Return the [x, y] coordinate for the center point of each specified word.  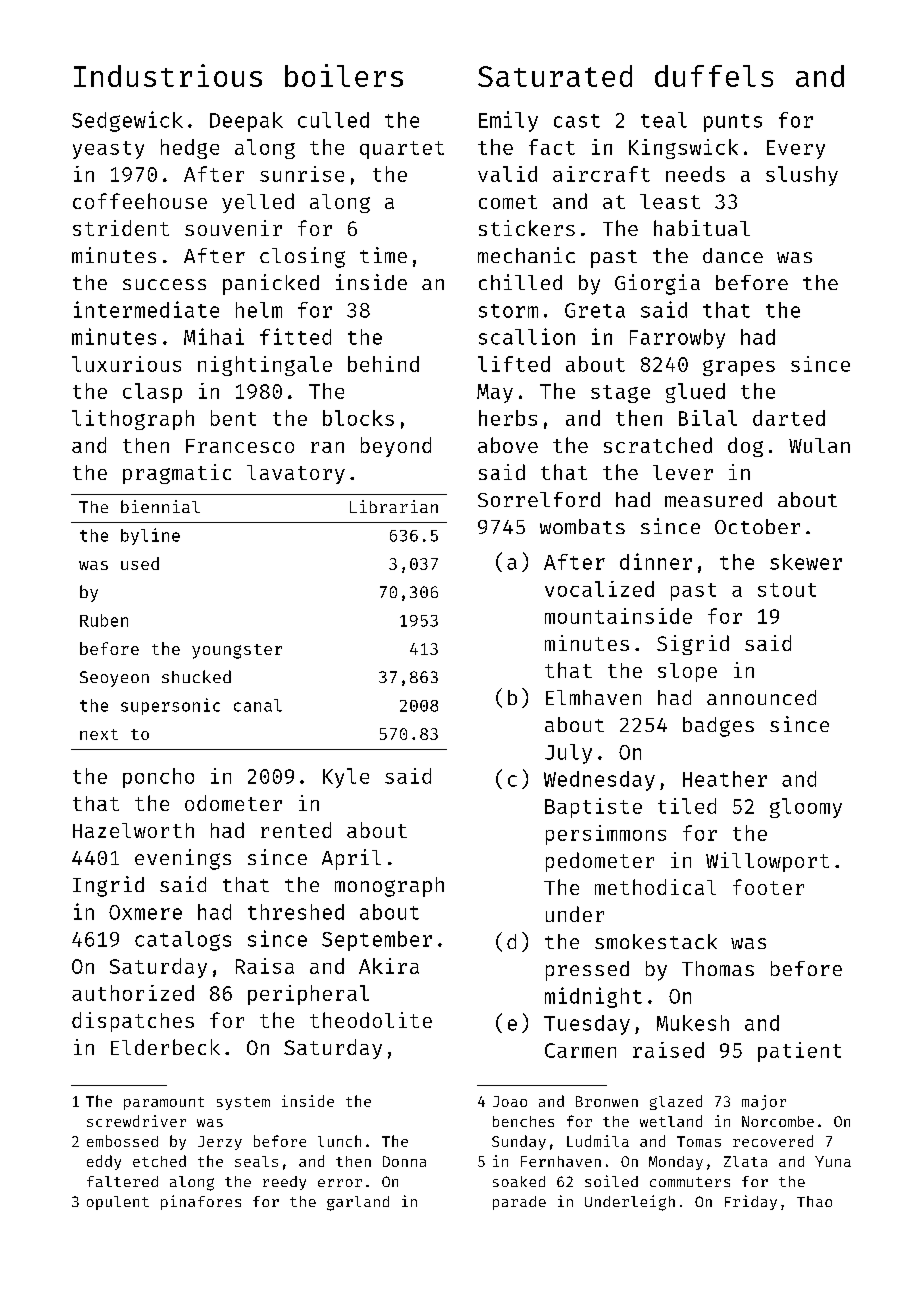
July [568, 754]
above [508, 445]
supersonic [170, 706]
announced [761, 697]
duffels [714, 76]
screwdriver [136, 1121]
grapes [739, 368]
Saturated [555, 76]
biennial [160, 506]
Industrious [168, 75]
